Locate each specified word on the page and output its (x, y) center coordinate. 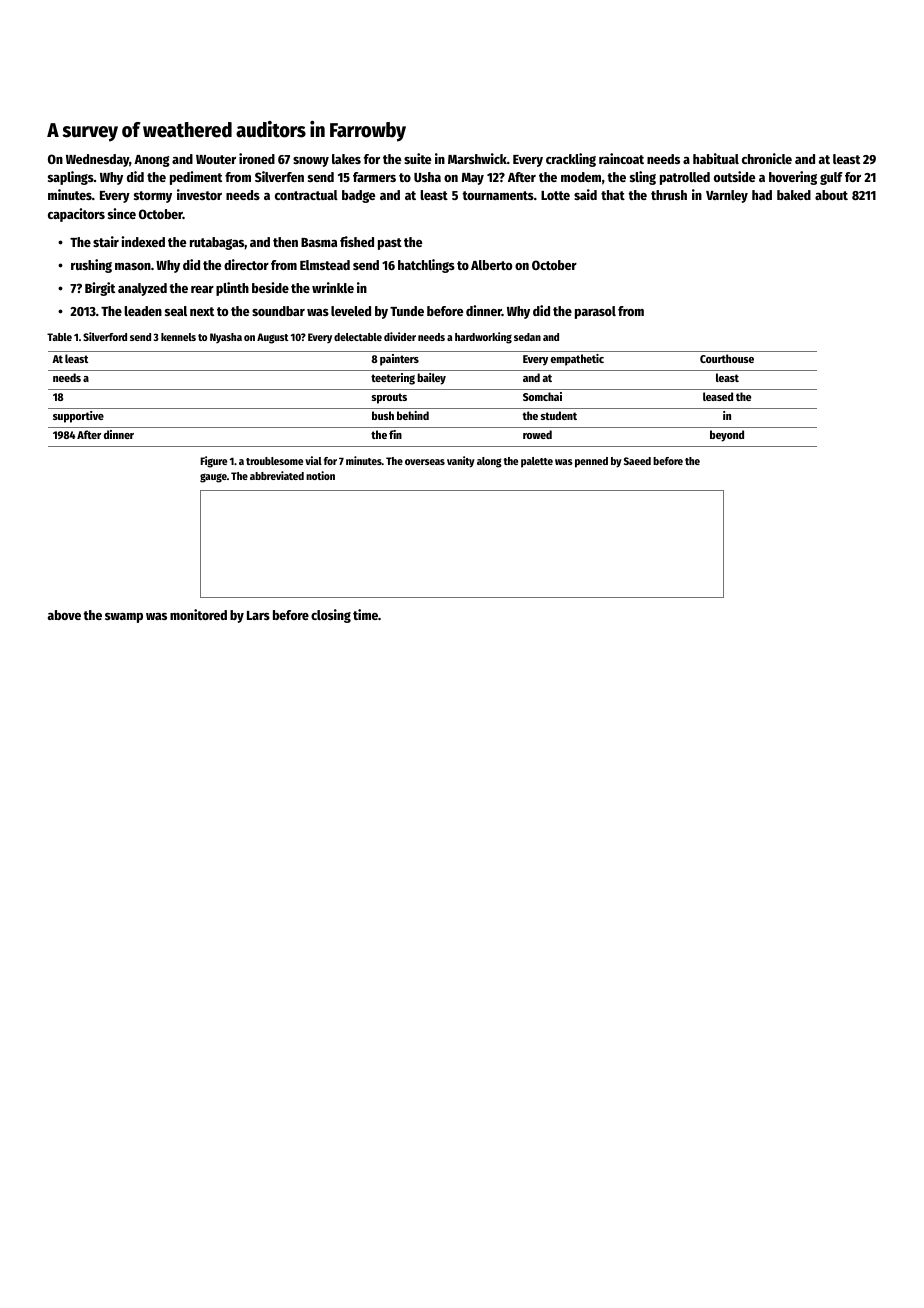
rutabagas (217, 243)
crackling (571, 160)
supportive (78, 417)
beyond (727, 436)
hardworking (483, 338)
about (831, 195)
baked (794, 195)
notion (320, 475)
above (64, 615)
